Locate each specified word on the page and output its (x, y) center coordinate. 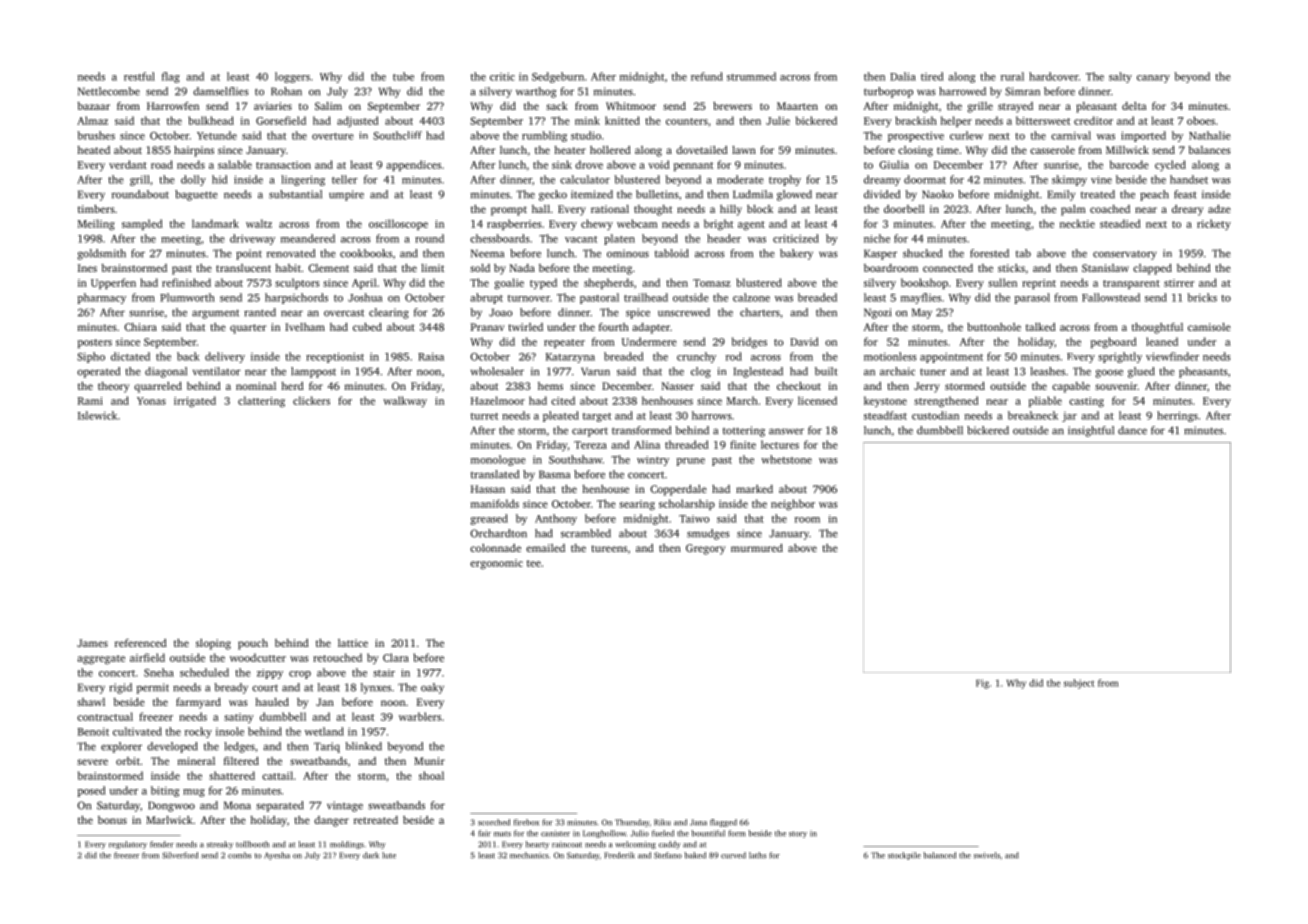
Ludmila (753, 194)
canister (555, 833)
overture (333, 136)
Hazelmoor (498, 400)
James (92, 643)
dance (1132, 430)
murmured (757, 548)
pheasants (1203, 372)
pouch (253, 644)
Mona (237, 805)
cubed (367, 327)
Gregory (706, 549)
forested (989, 253)
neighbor (793, 505)
